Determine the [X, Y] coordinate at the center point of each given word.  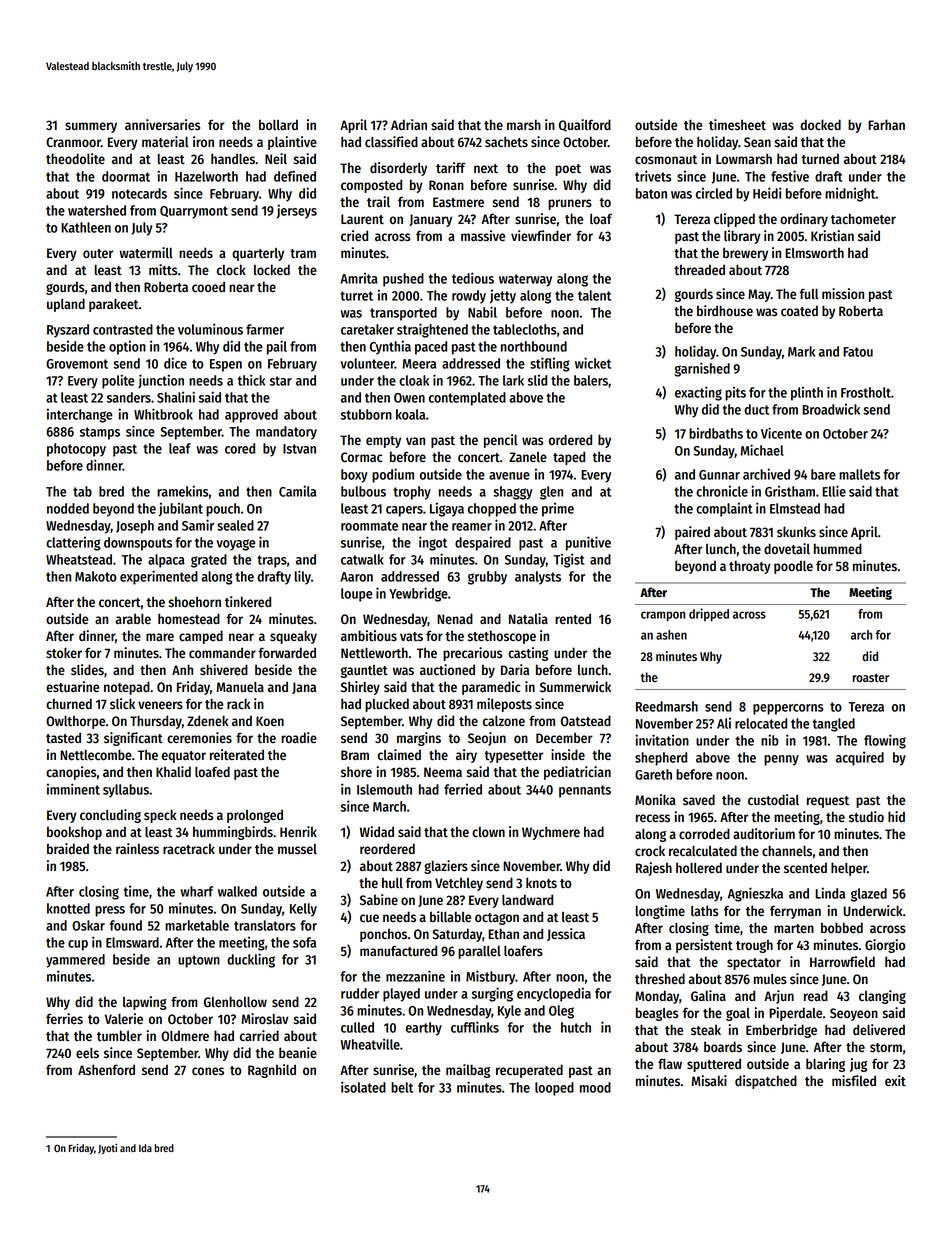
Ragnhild [272, 1071]
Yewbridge [418, 594]
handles [233, 158]
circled [714, 193]
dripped [709, 614]
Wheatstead [79, 559]
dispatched [766, 1082]
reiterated [237, 755]
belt [402, 1087]
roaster [871, 677]
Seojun [487, 739]
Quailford [585, 125]
